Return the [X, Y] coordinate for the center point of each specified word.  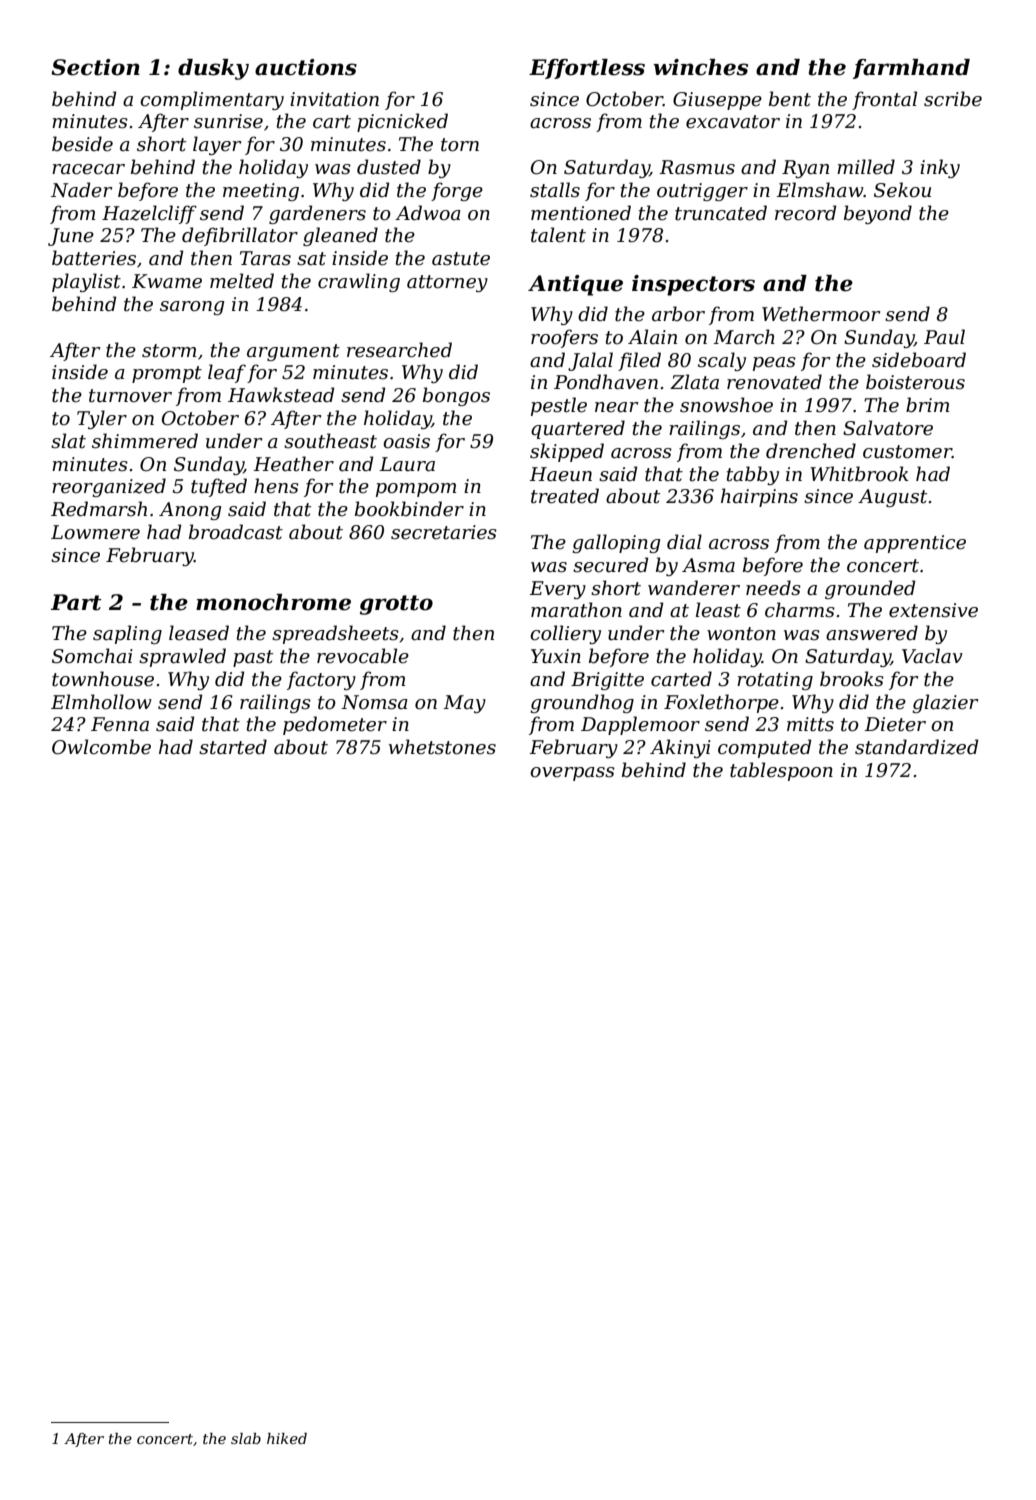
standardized [917, 747]
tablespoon [781, 771]
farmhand [911, 69]
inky [940, 168]
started [233, 747]
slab [246, 1438]
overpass [572, 774]
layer [217, 145]
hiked [287, 1438]
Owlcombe [101, 747]
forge [457, 191]
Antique [575, 285]
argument [293, 352]
